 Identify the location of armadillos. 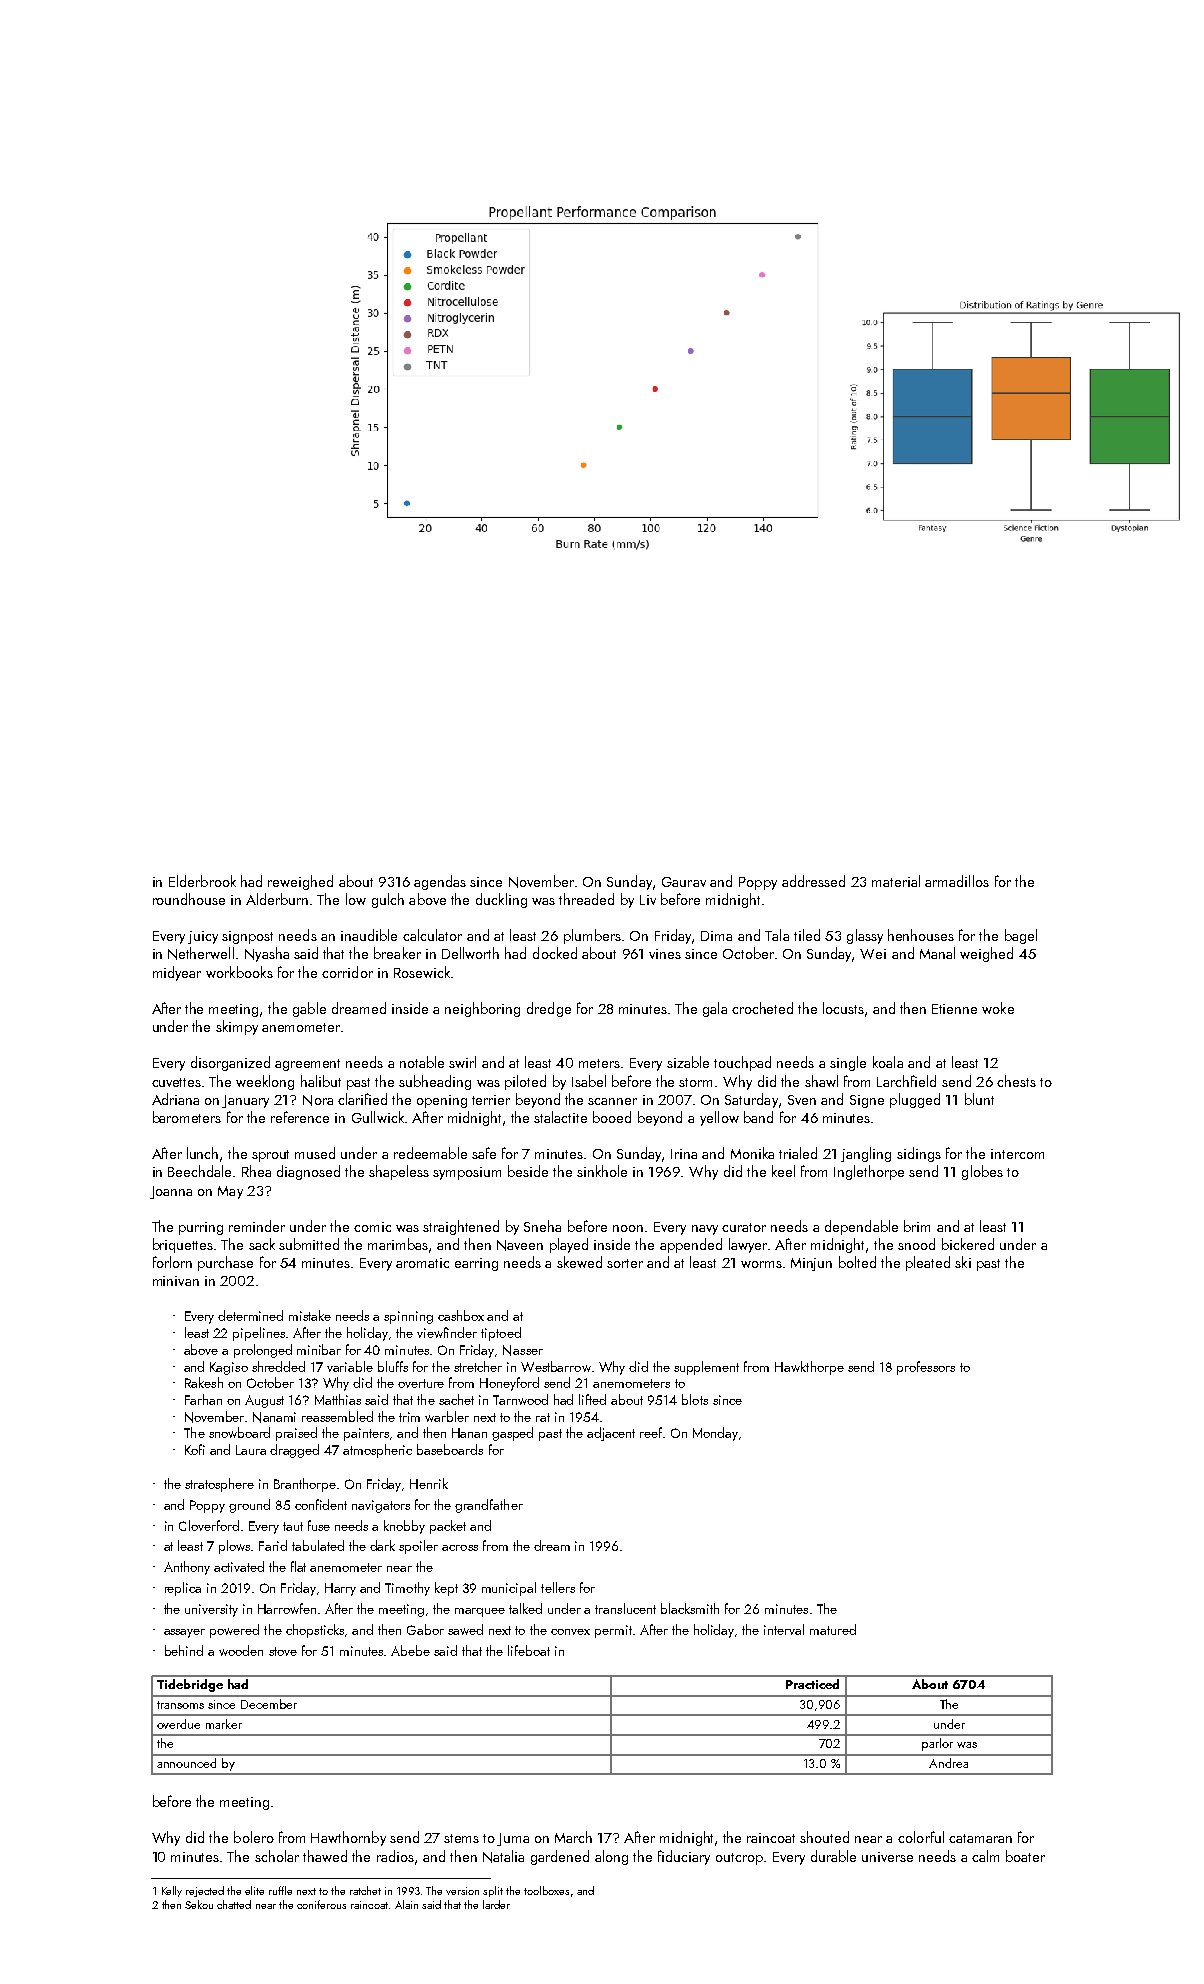
(957, 881).
